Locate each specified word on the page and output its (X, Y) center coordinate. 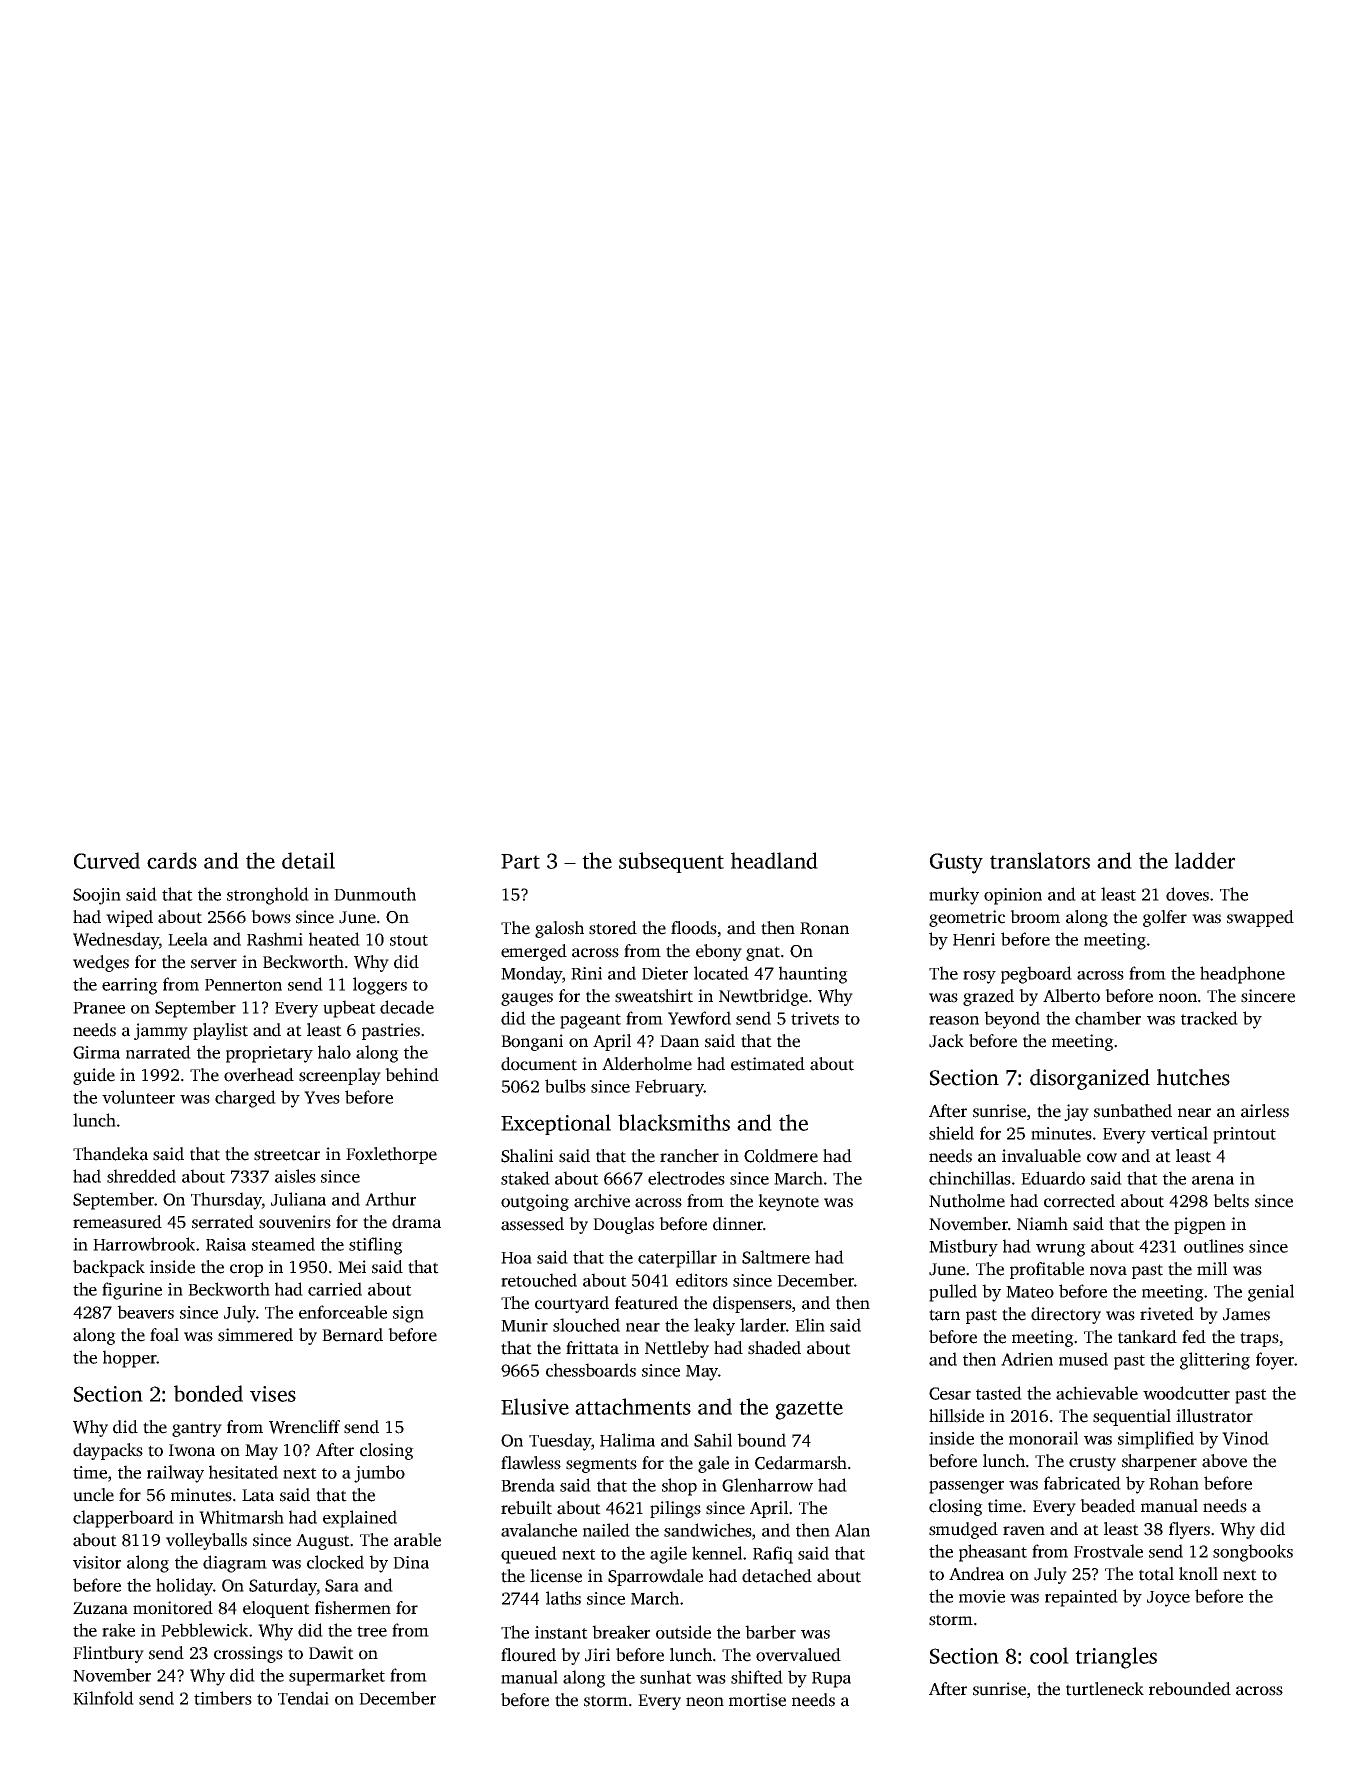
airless (1265, 1111)
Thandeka (110, 1154)
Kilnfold (103, 1698)
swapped (1260, 918)
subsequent (671, 862)
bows (271, 917)
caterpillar (677, 1259)
